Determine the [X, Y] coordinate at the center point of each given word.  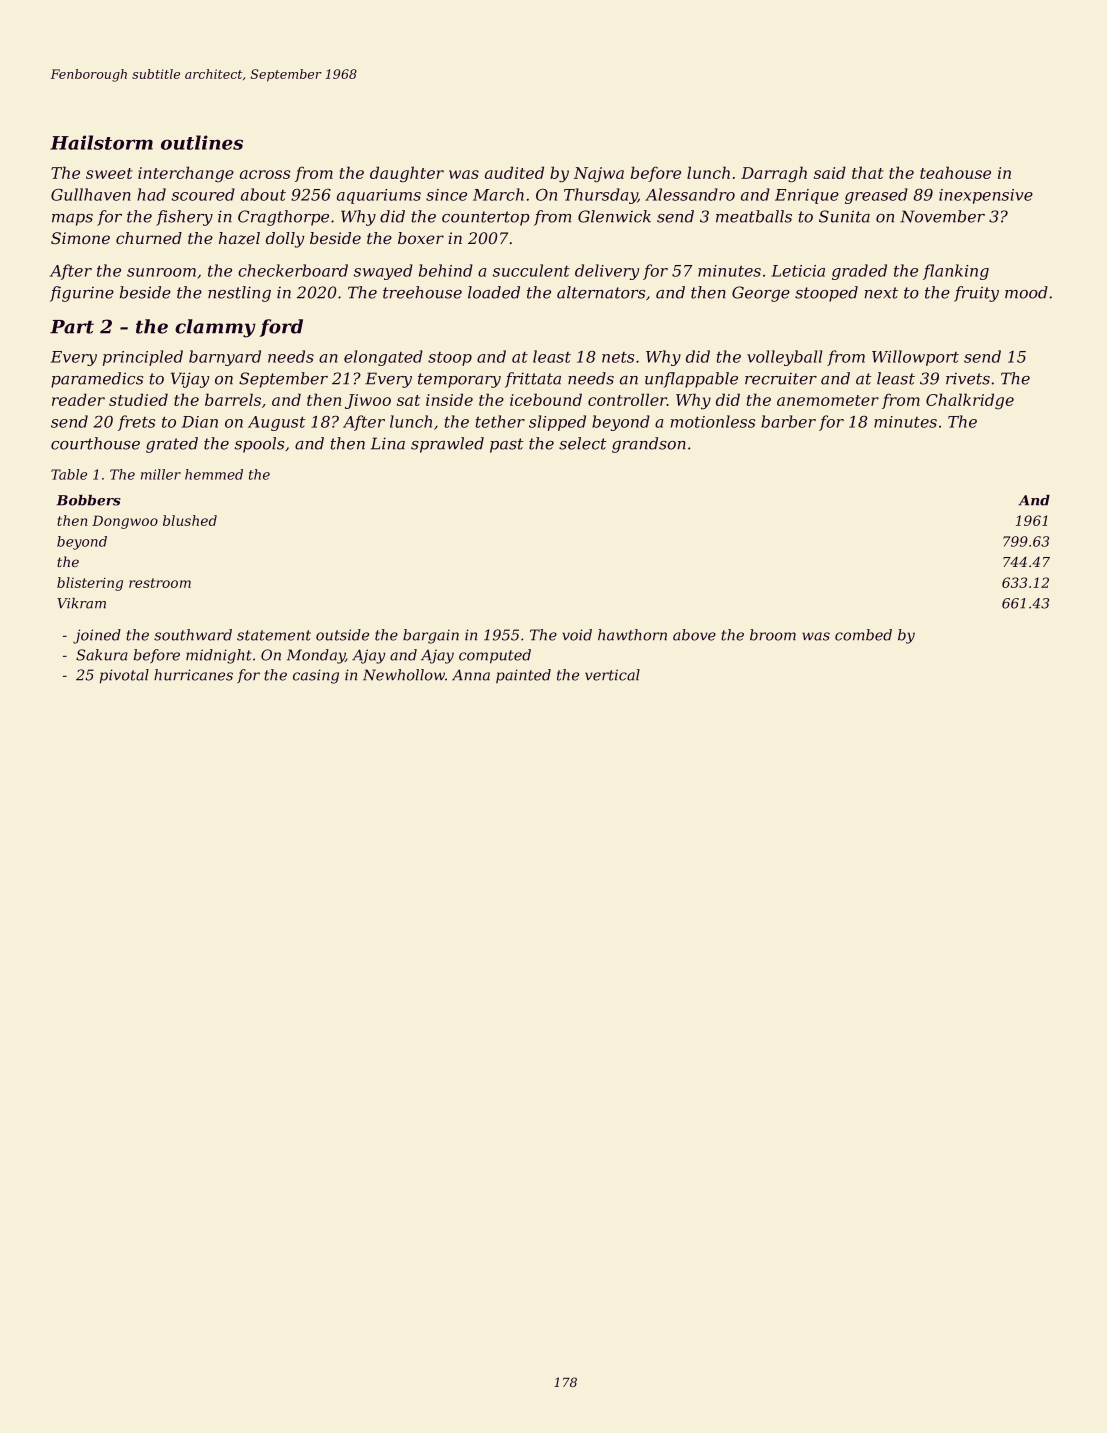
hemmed [214, 474]
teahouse [955, 172]
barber [788, 421]
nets [618, 357]
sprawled [447, 445]
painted [523, 676]
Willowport [915, 358]
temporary [459, 380]
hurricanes [193, 675]
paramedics [97, 380]
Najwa [599, 175]
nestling [239, 294]
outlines [202, 142]
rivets [968, 379]
